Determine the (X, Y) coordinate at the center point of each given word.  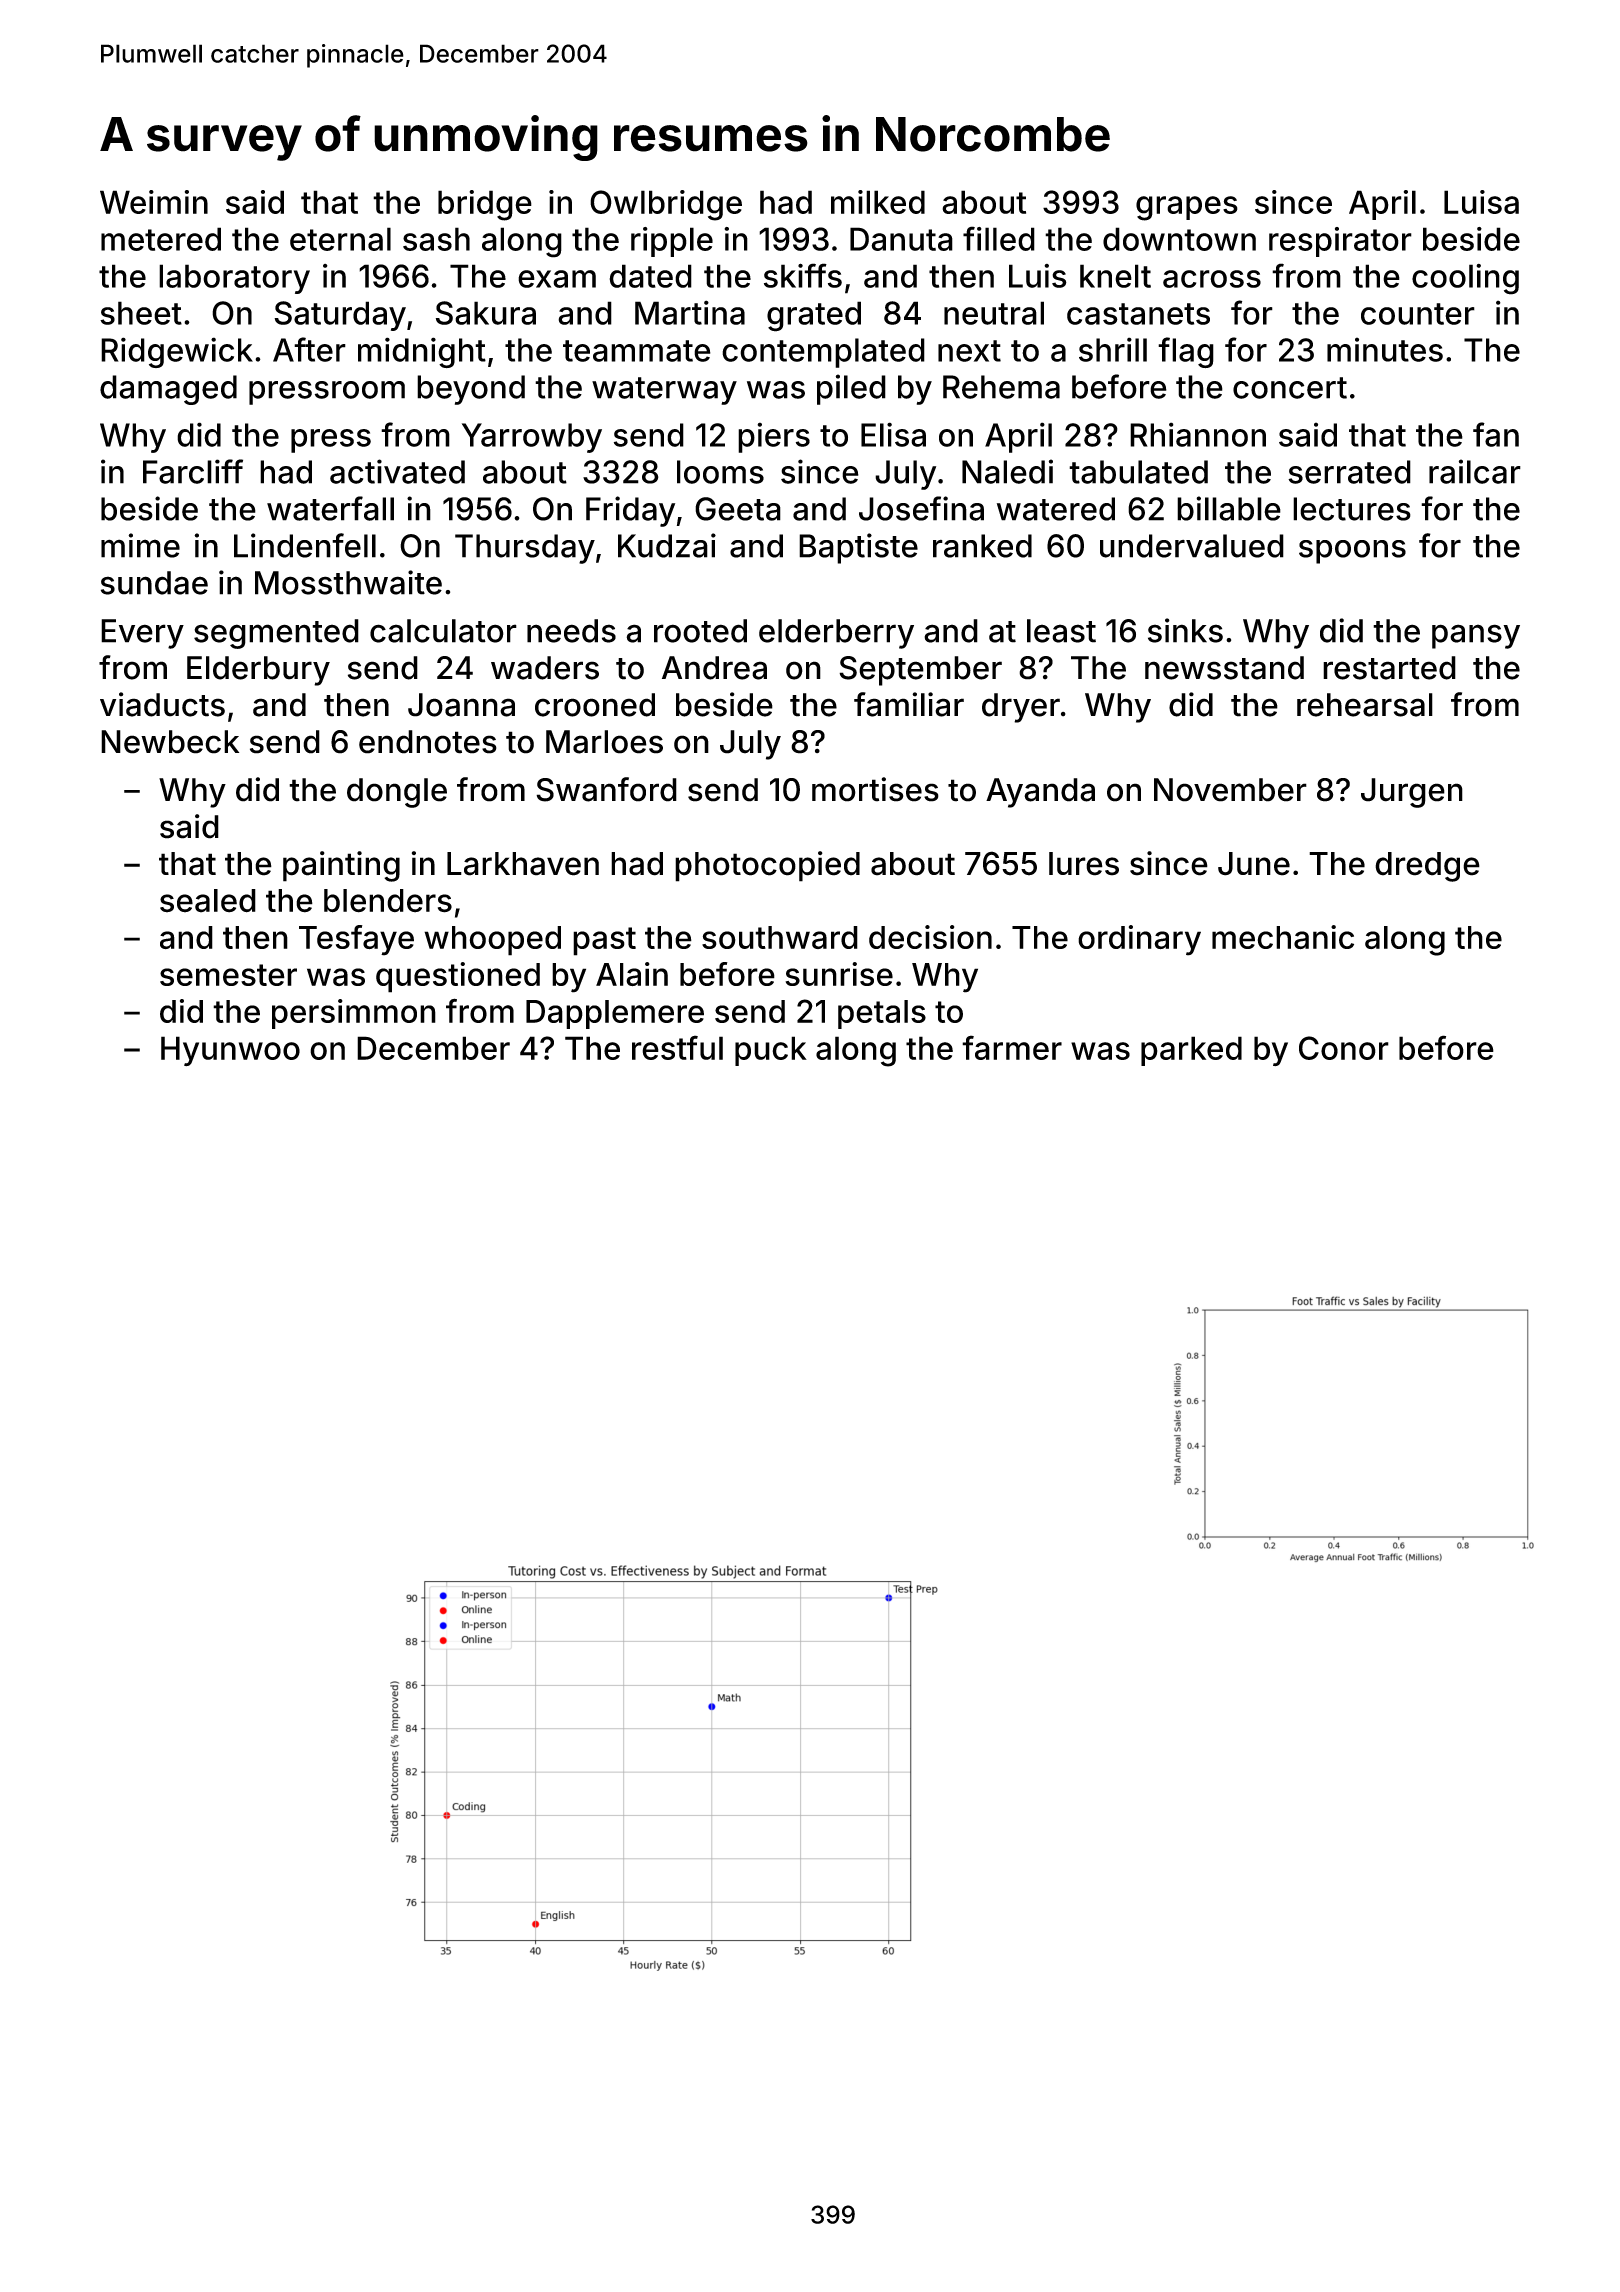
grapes (1187, 208)
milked (878, 202)
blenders (388, 901)
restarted (1389, 668)
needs (571, 631)
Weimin (154, 202)
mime (140, 545)
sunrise (839, 974)
